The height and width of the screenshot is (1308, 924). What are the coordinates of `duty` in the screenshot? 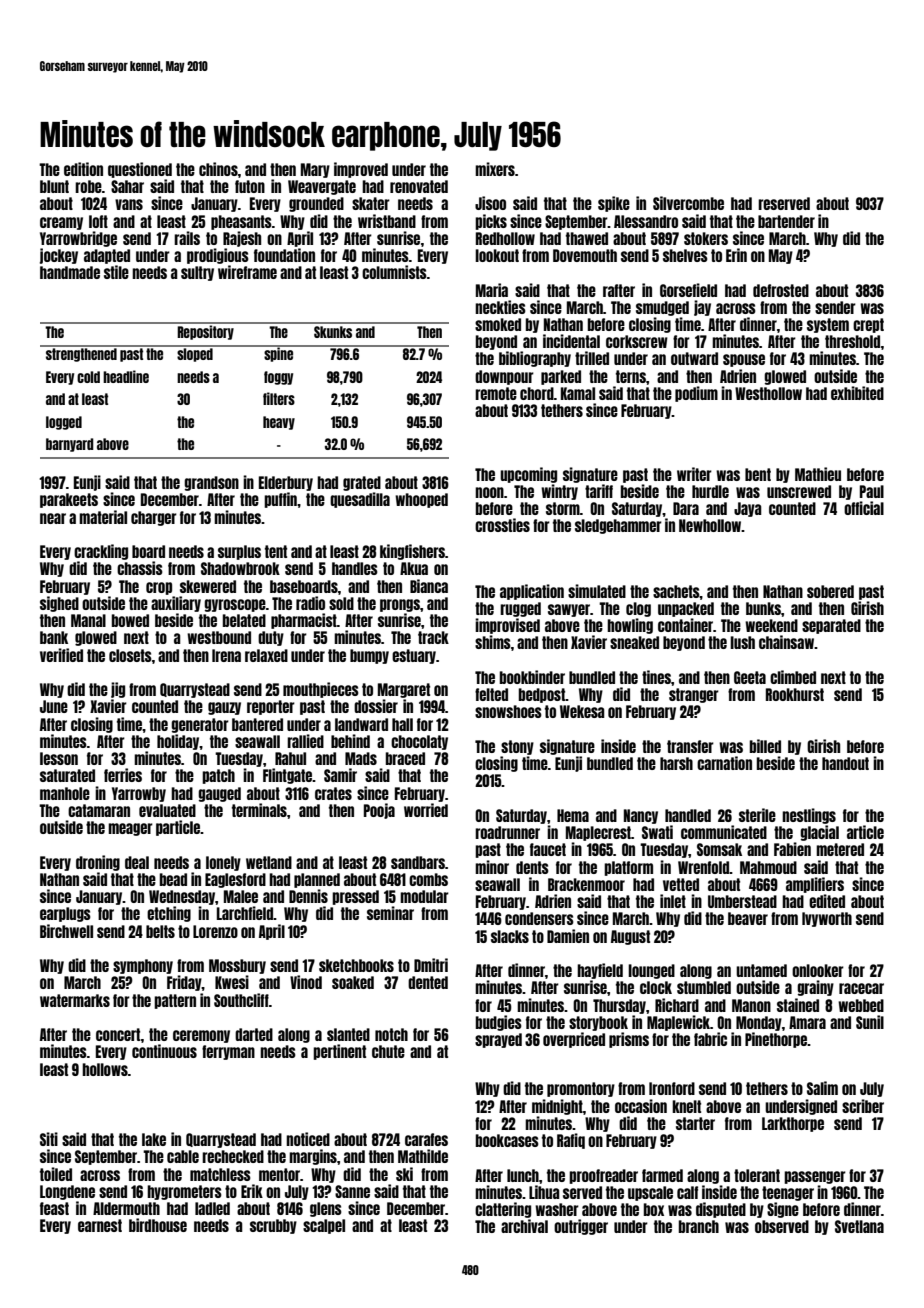 It's located at (271, 638).
